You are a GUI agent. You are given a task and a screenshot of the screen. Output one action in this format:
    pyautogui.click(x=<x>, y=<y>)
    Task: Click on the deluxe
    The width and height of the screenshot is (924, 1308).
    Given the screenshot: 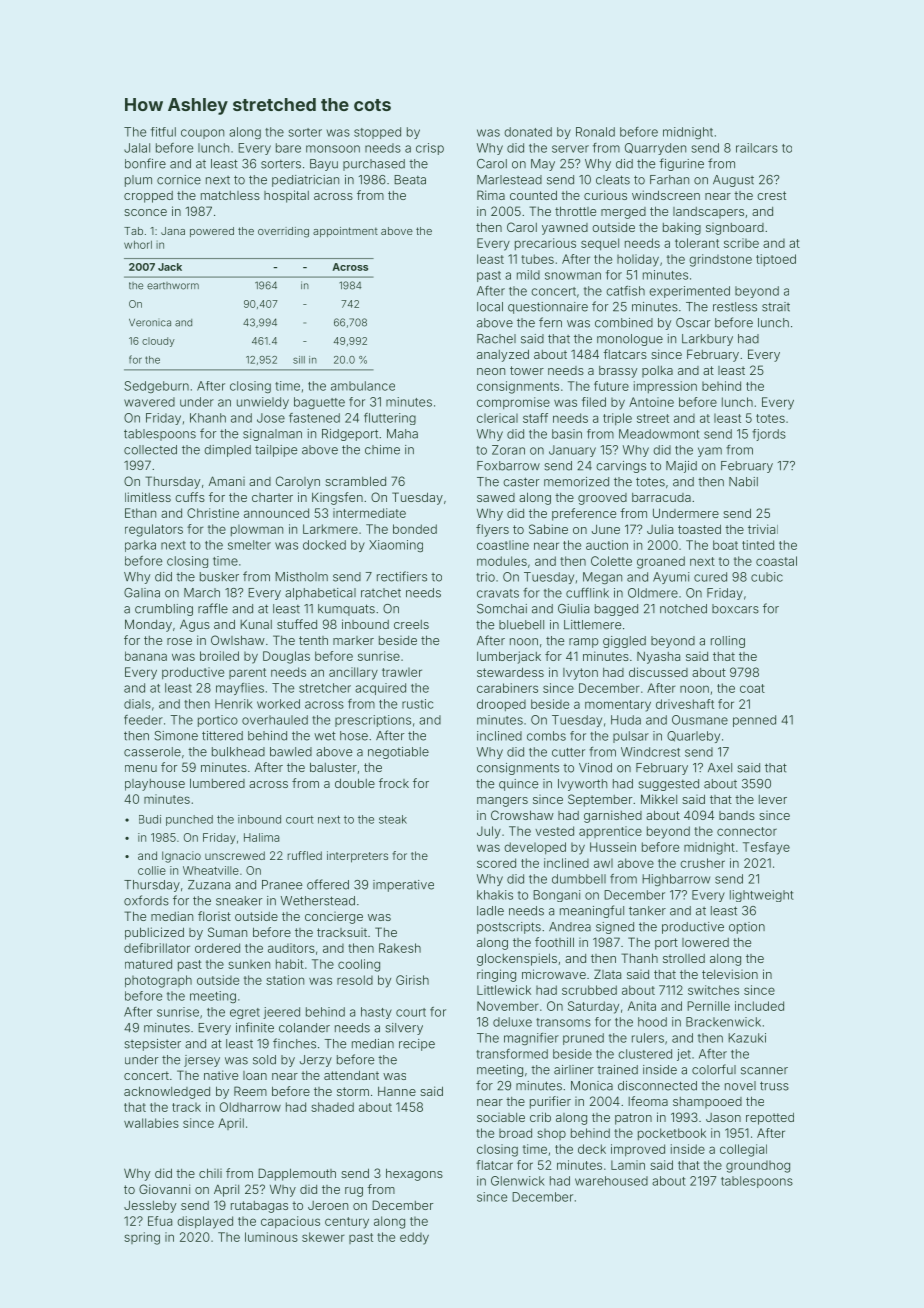 What is the action you would take?
    pyautogui.click(x=512, y=1022)
